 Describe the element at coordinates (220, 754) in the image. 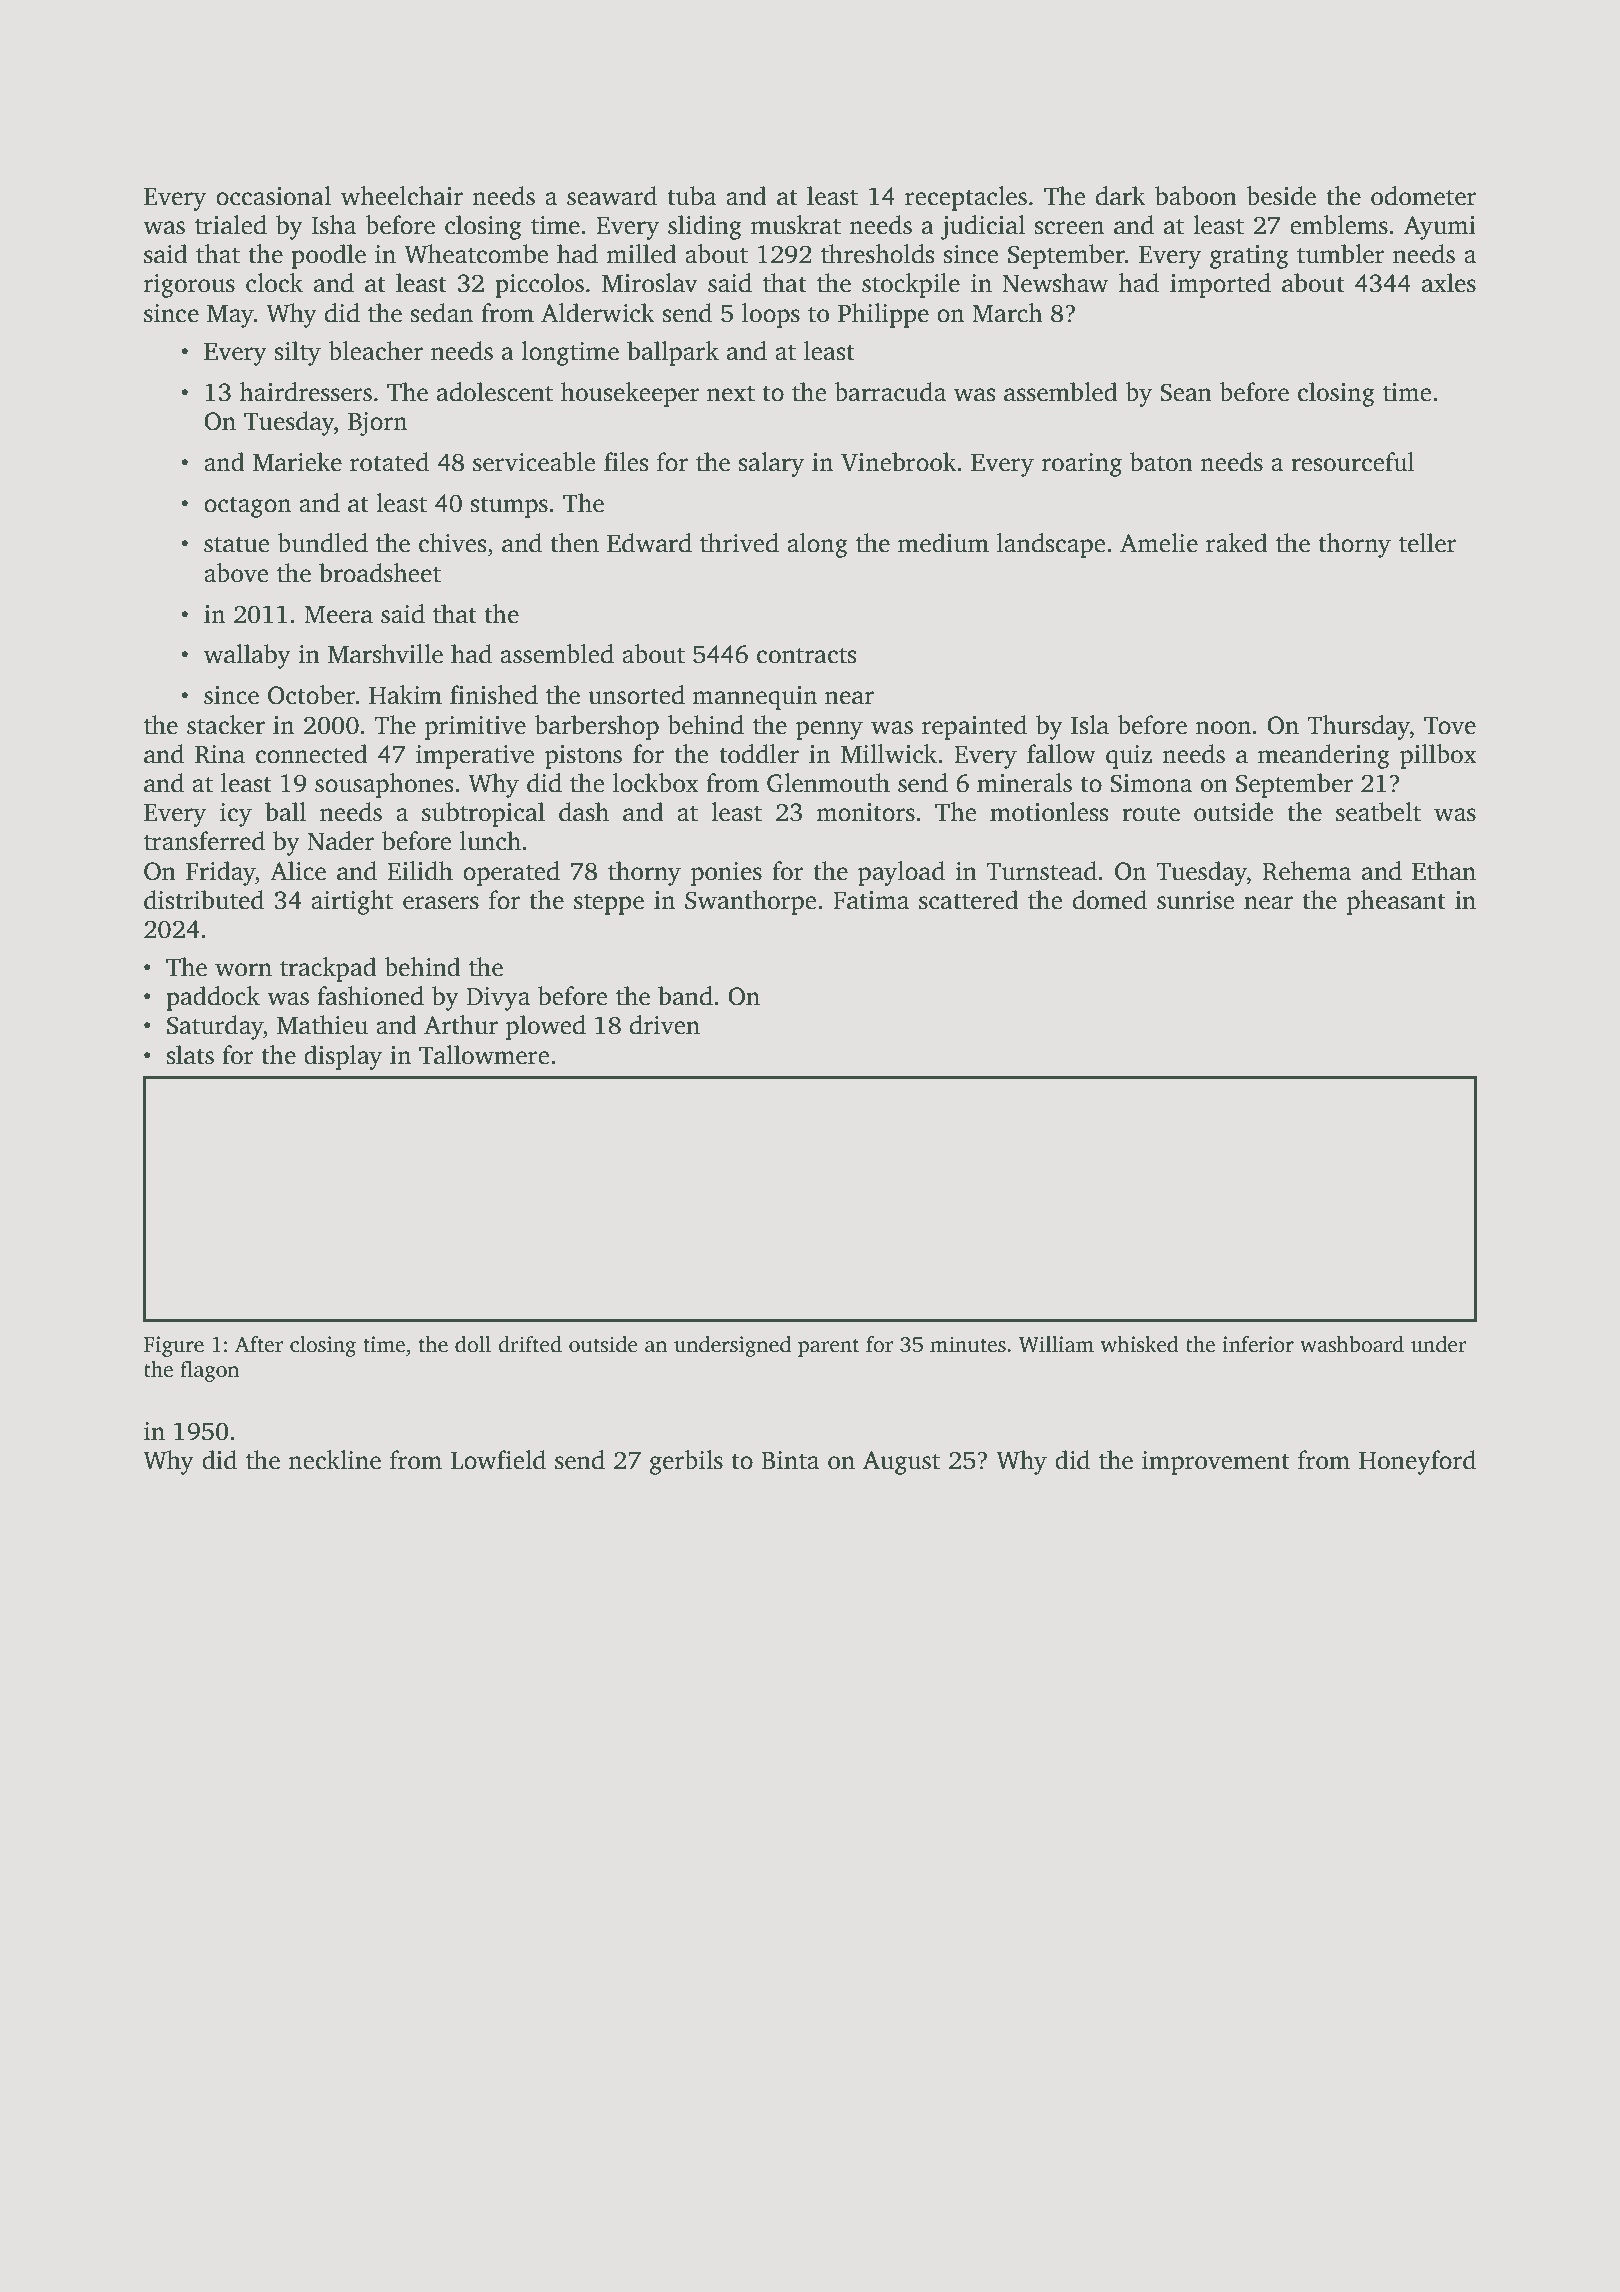

I see `Rina` at that location.
